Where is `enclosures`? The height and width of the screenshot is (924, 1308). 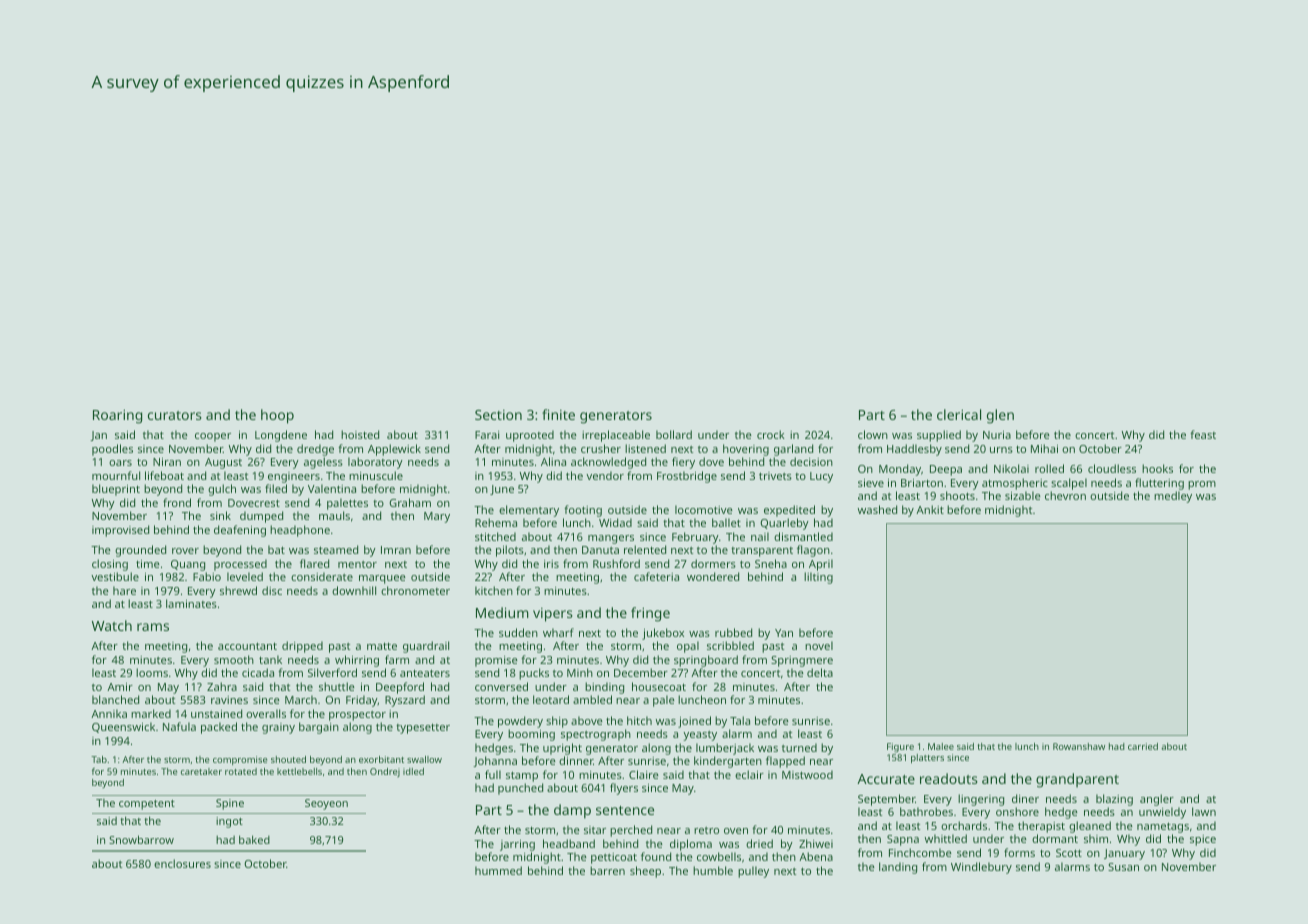
enclosures is located at coordinates (182, 863).
